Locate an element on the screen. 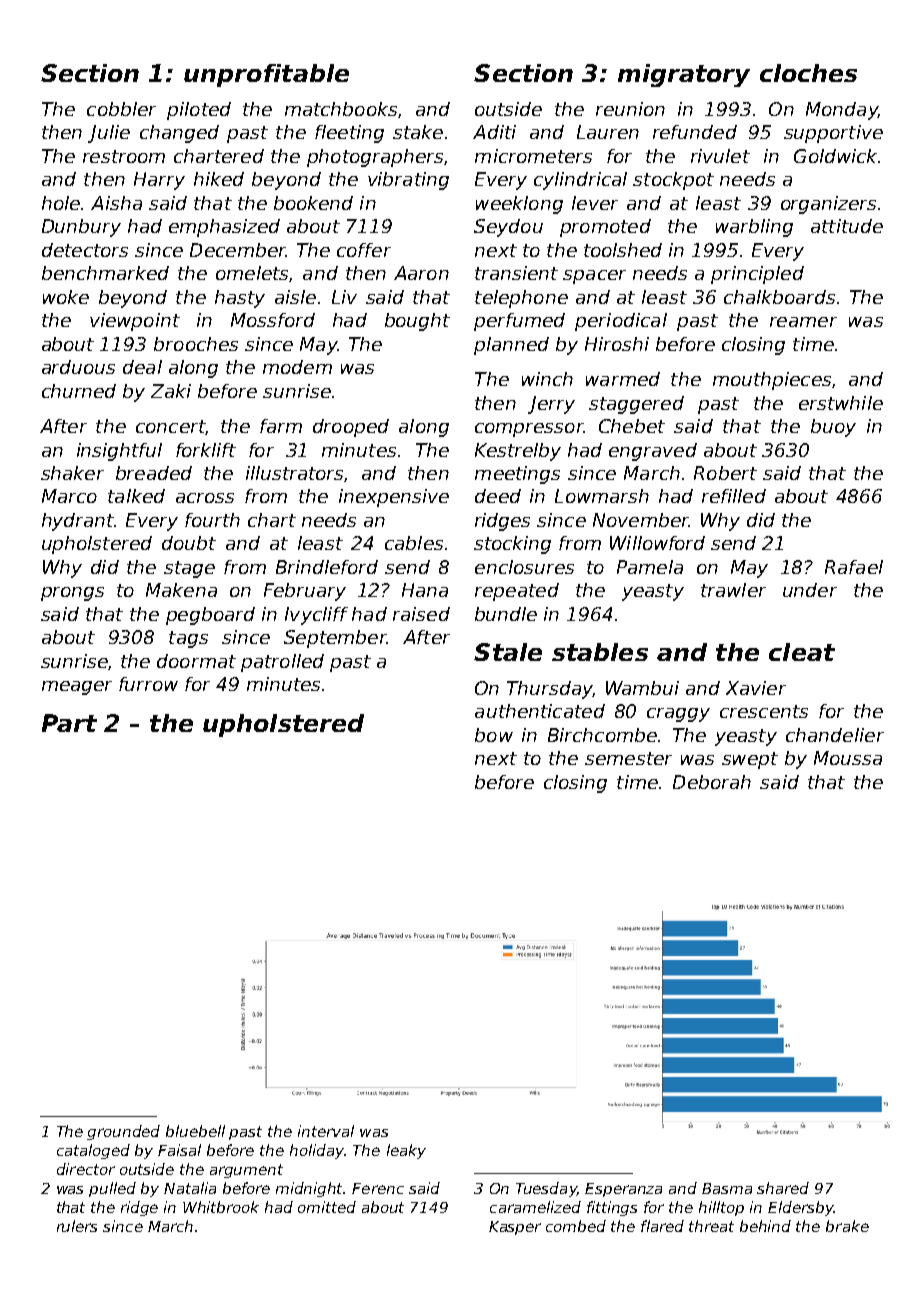 This screenshot has width=924, height=1308. bought is located at coordinates (417, 322).
